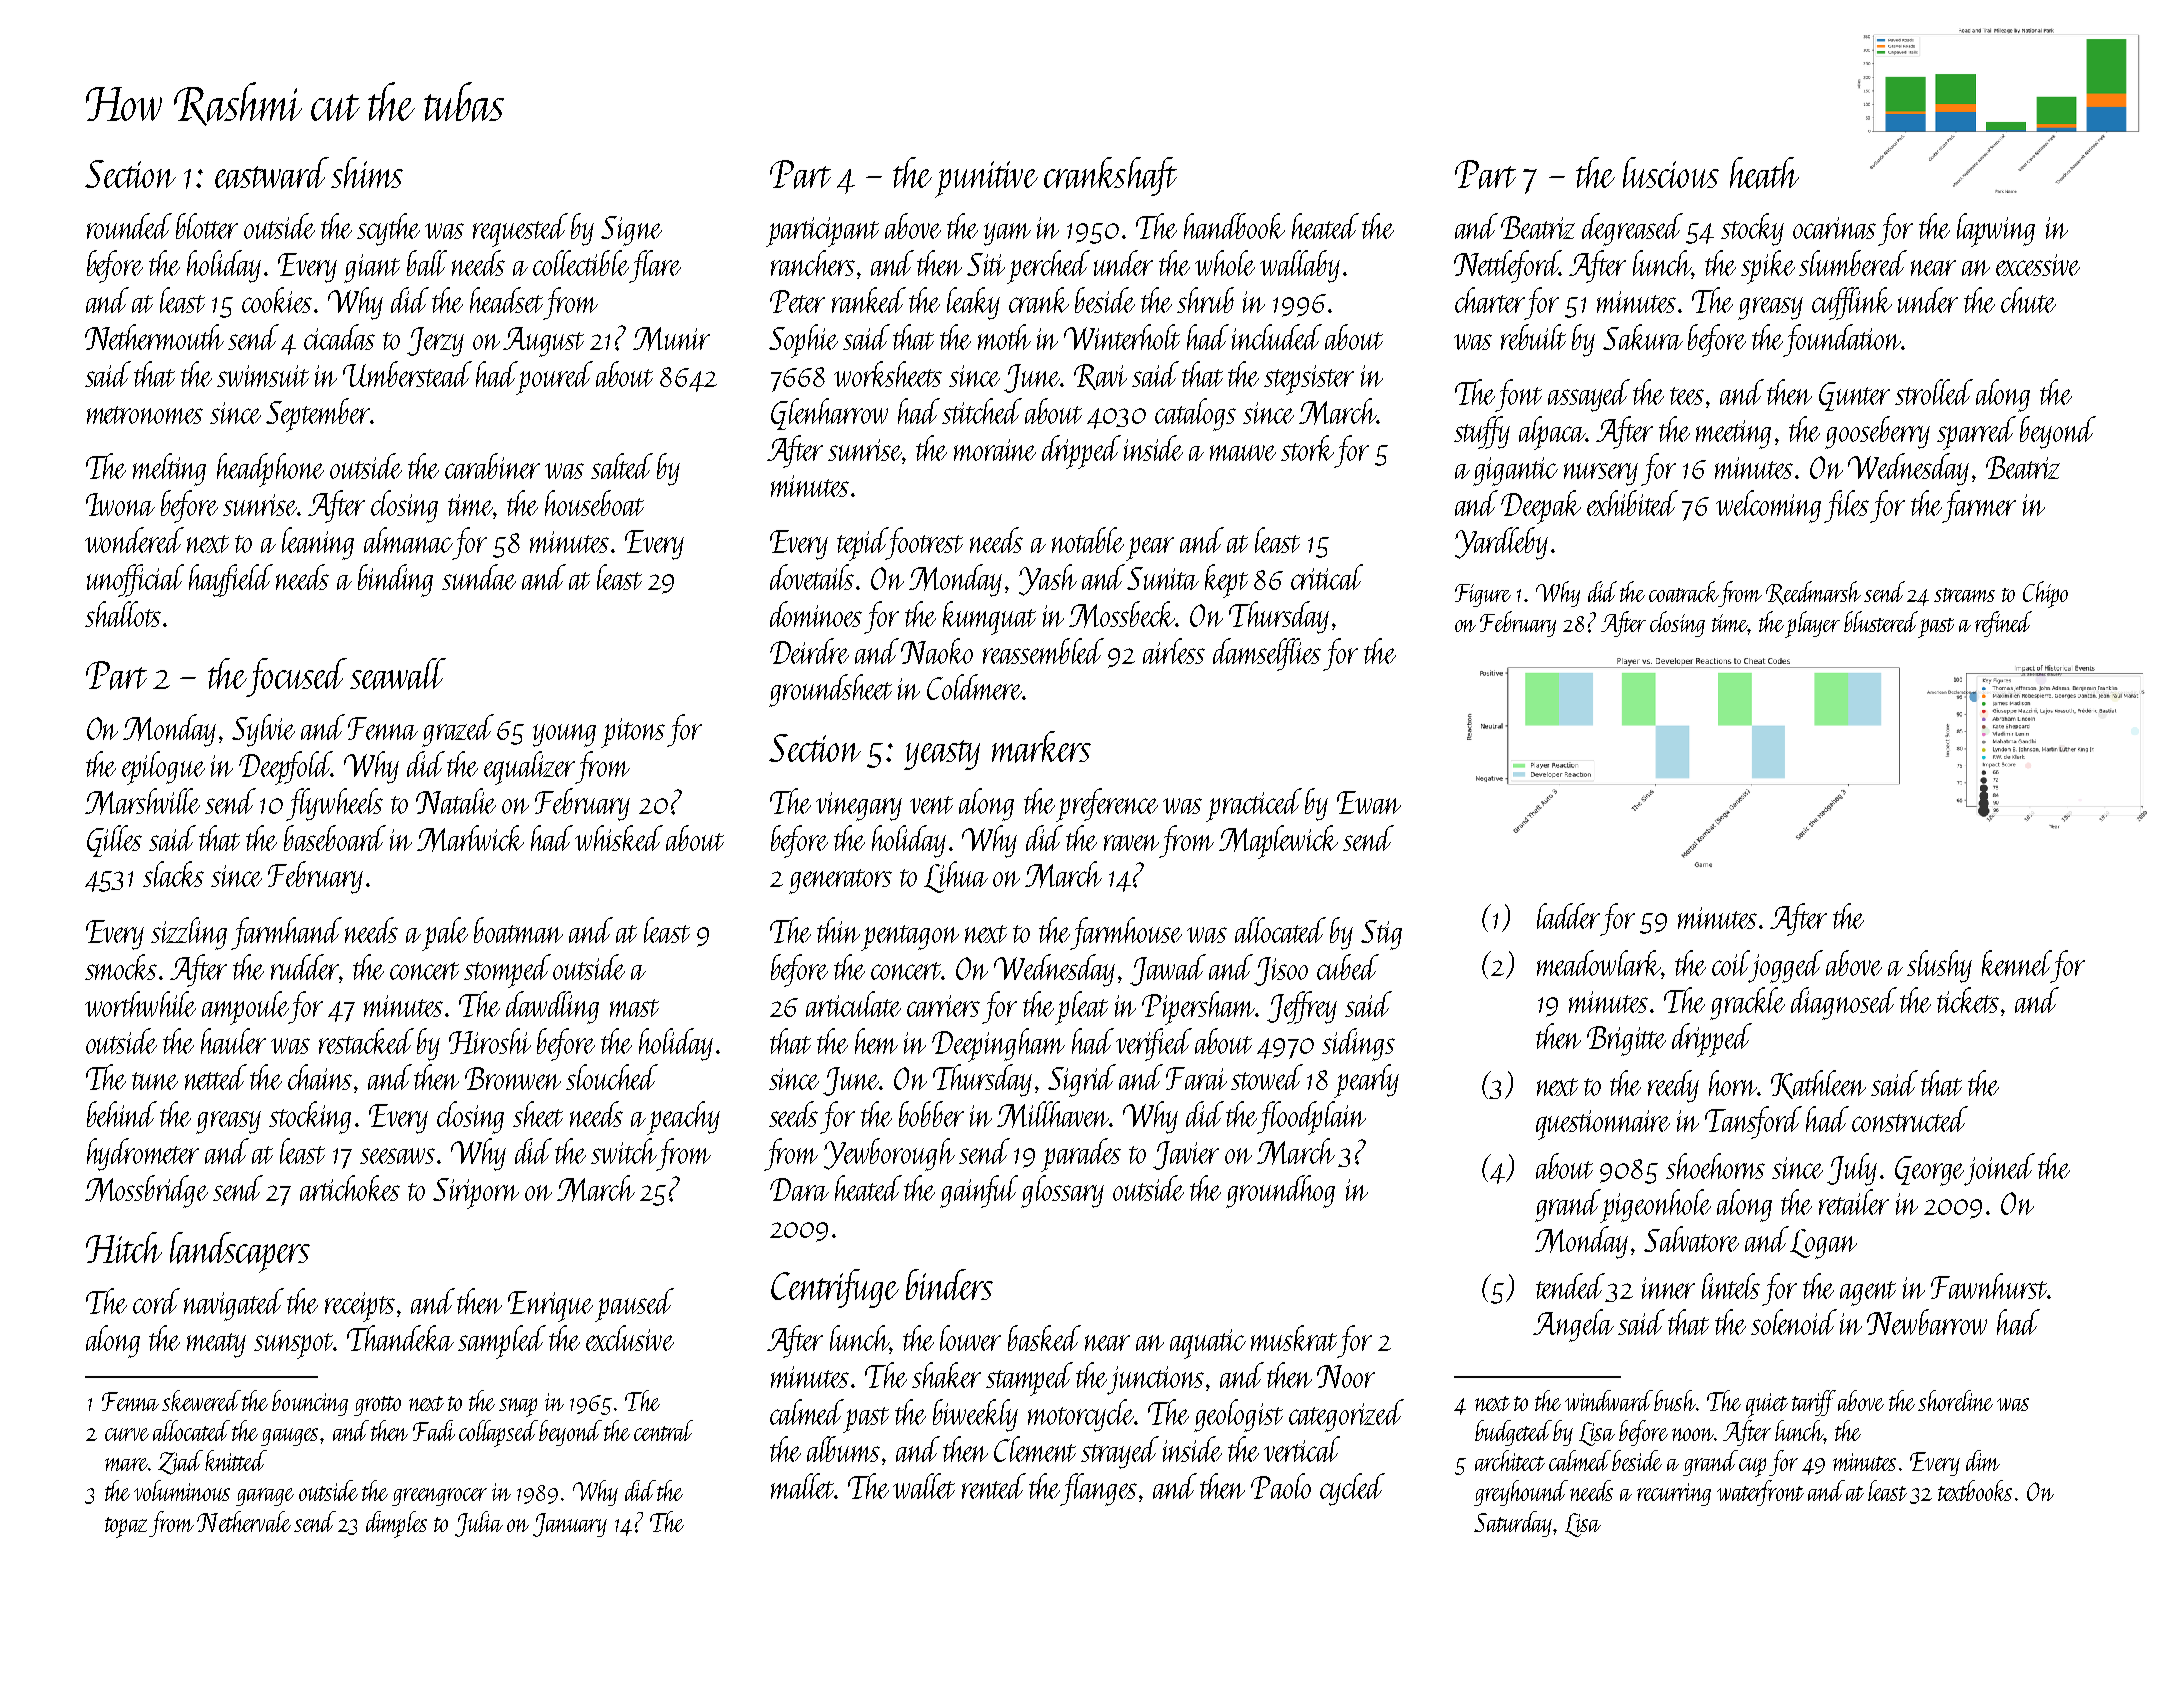 Image resolution: width=2178 pixels, height=1683 pixels. Describe the element at coordinates (1300, 266) in the image. I see `wallaby` at that location.
